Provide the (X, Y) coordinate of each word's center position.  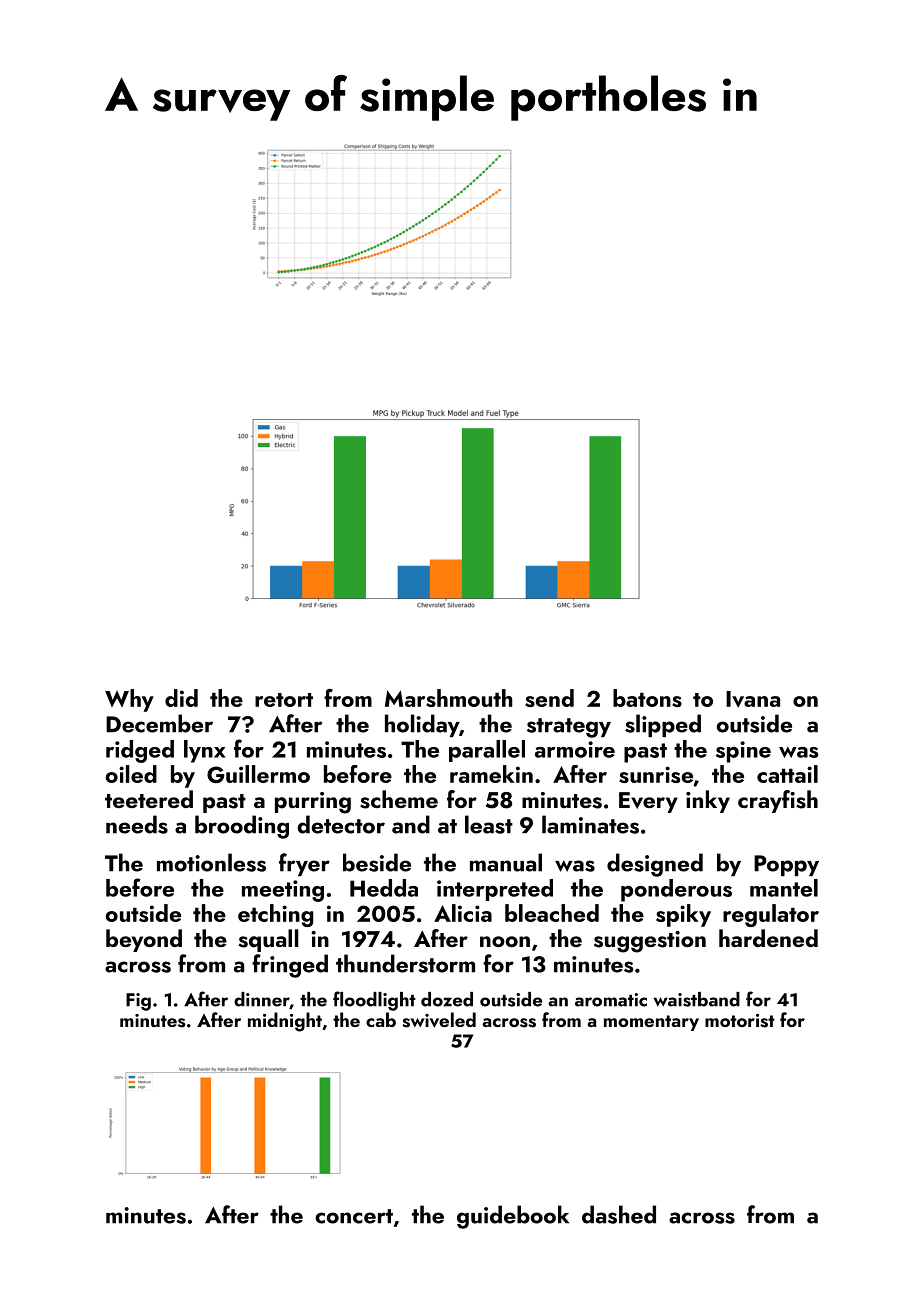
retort (284, 700)
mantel (784, 888)
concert (354, 1216)
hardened (768, 938)
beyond (144, 940)
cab (381, 1019)
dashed (619, 1214)
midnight (285, 1022)
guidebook (513, 1217)
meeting (283, 891)
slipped (663, 725)
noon (505, 941)
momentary (651, 1023)
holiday (422, 725)
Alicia (463, 913)
